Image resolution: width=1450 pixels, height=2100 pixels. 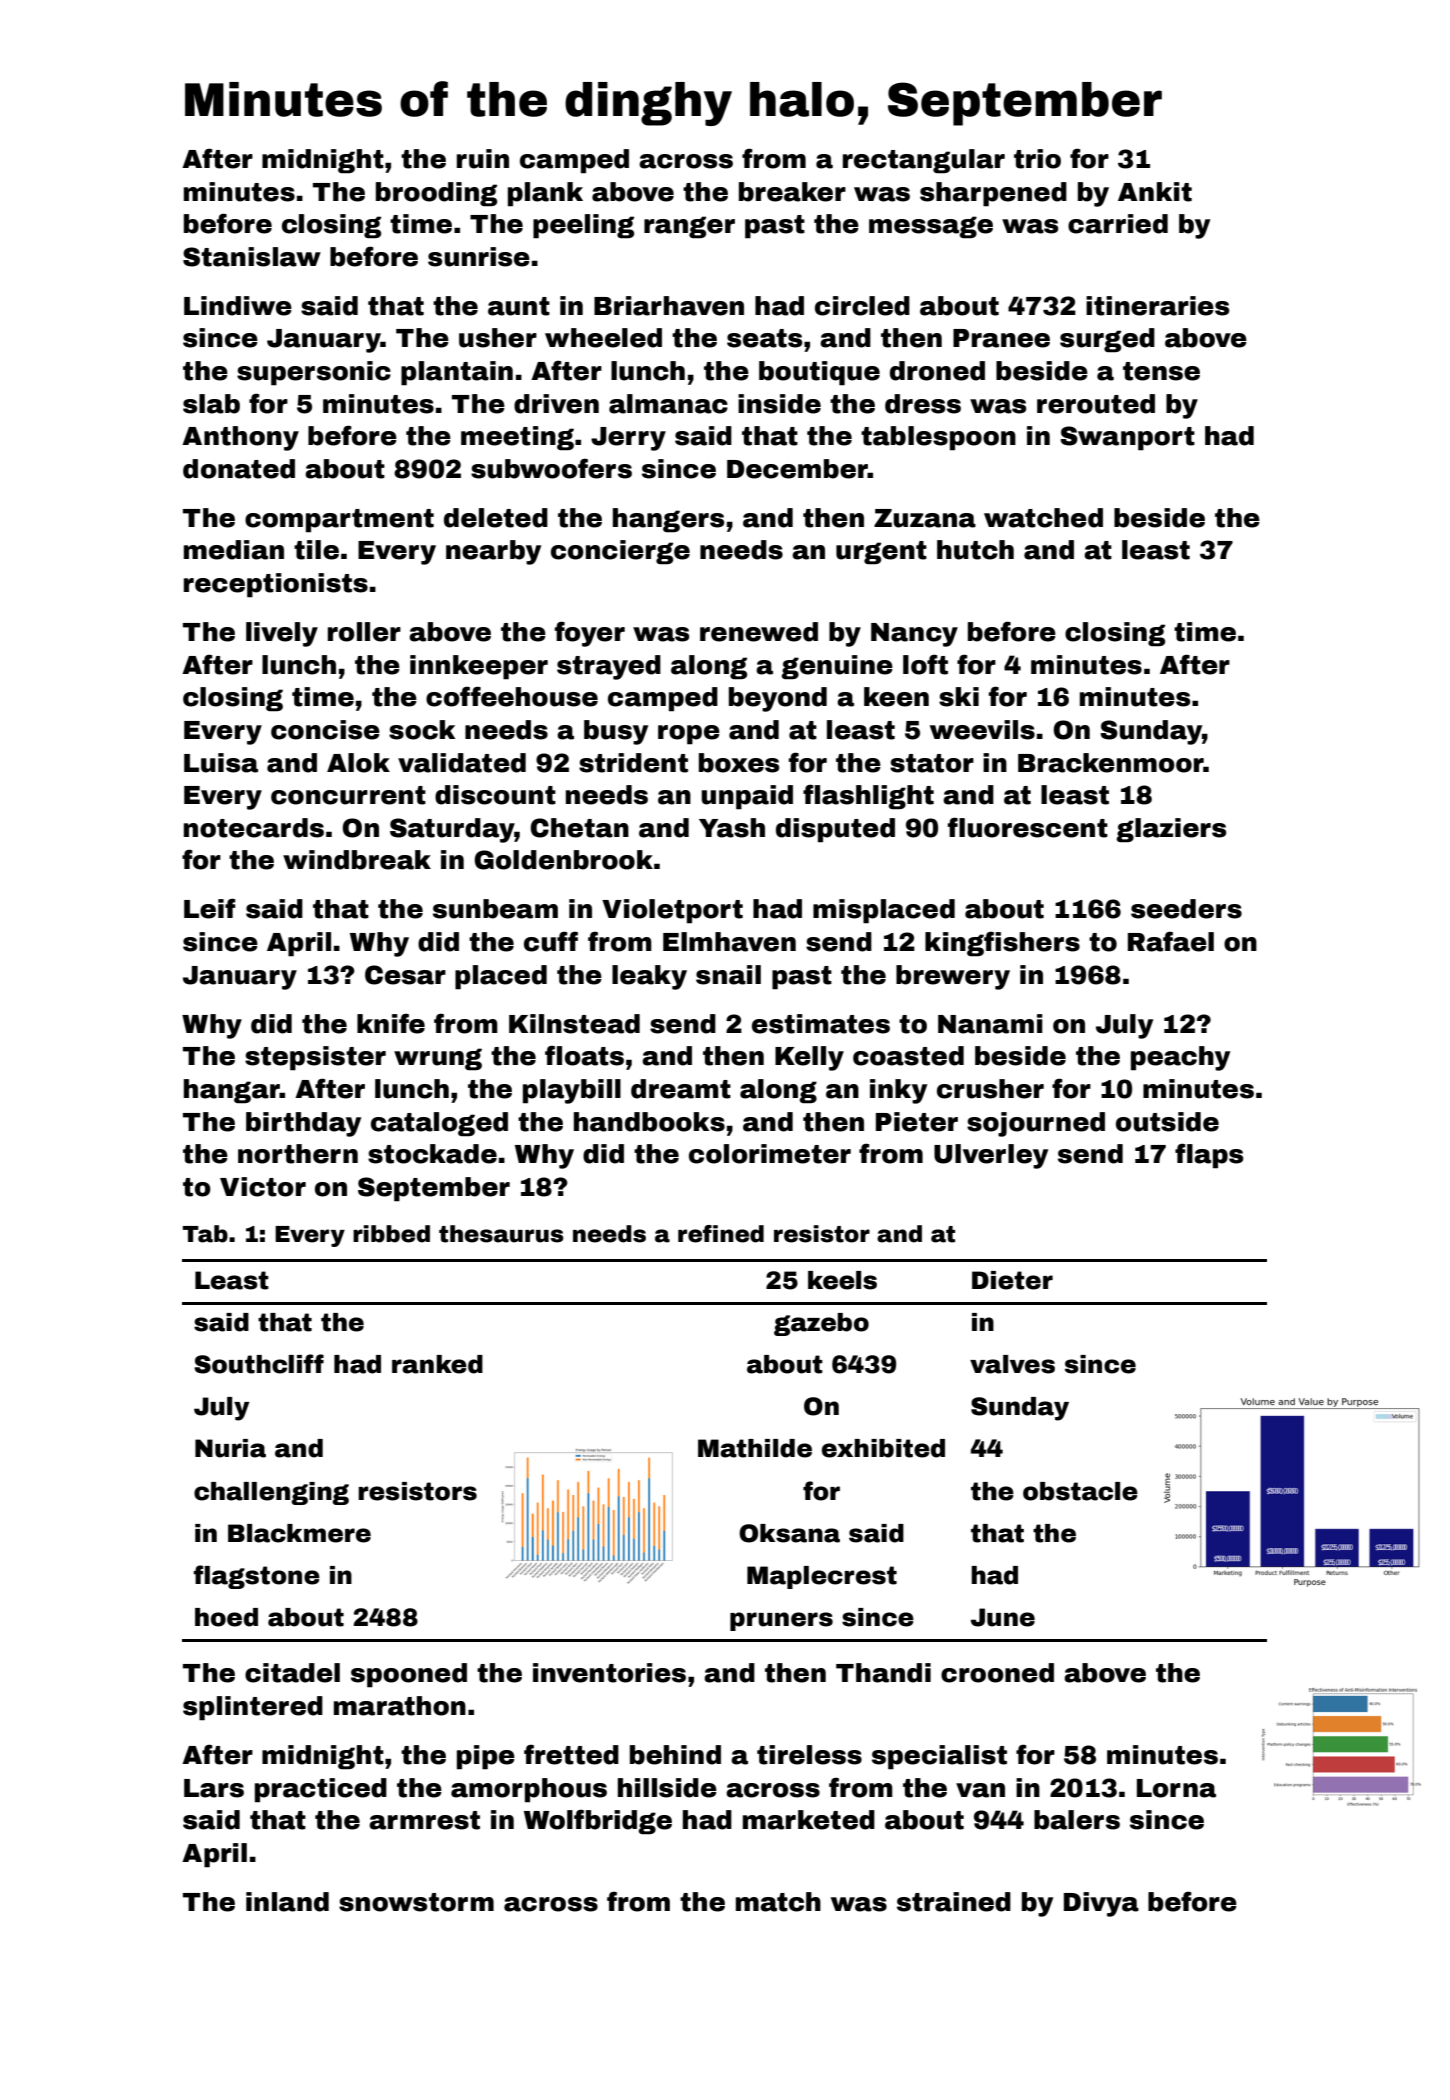 What do you see at coordinates (357, 860) in the screenshot?
I see `windbreak` at bounding box center [357, 860].
